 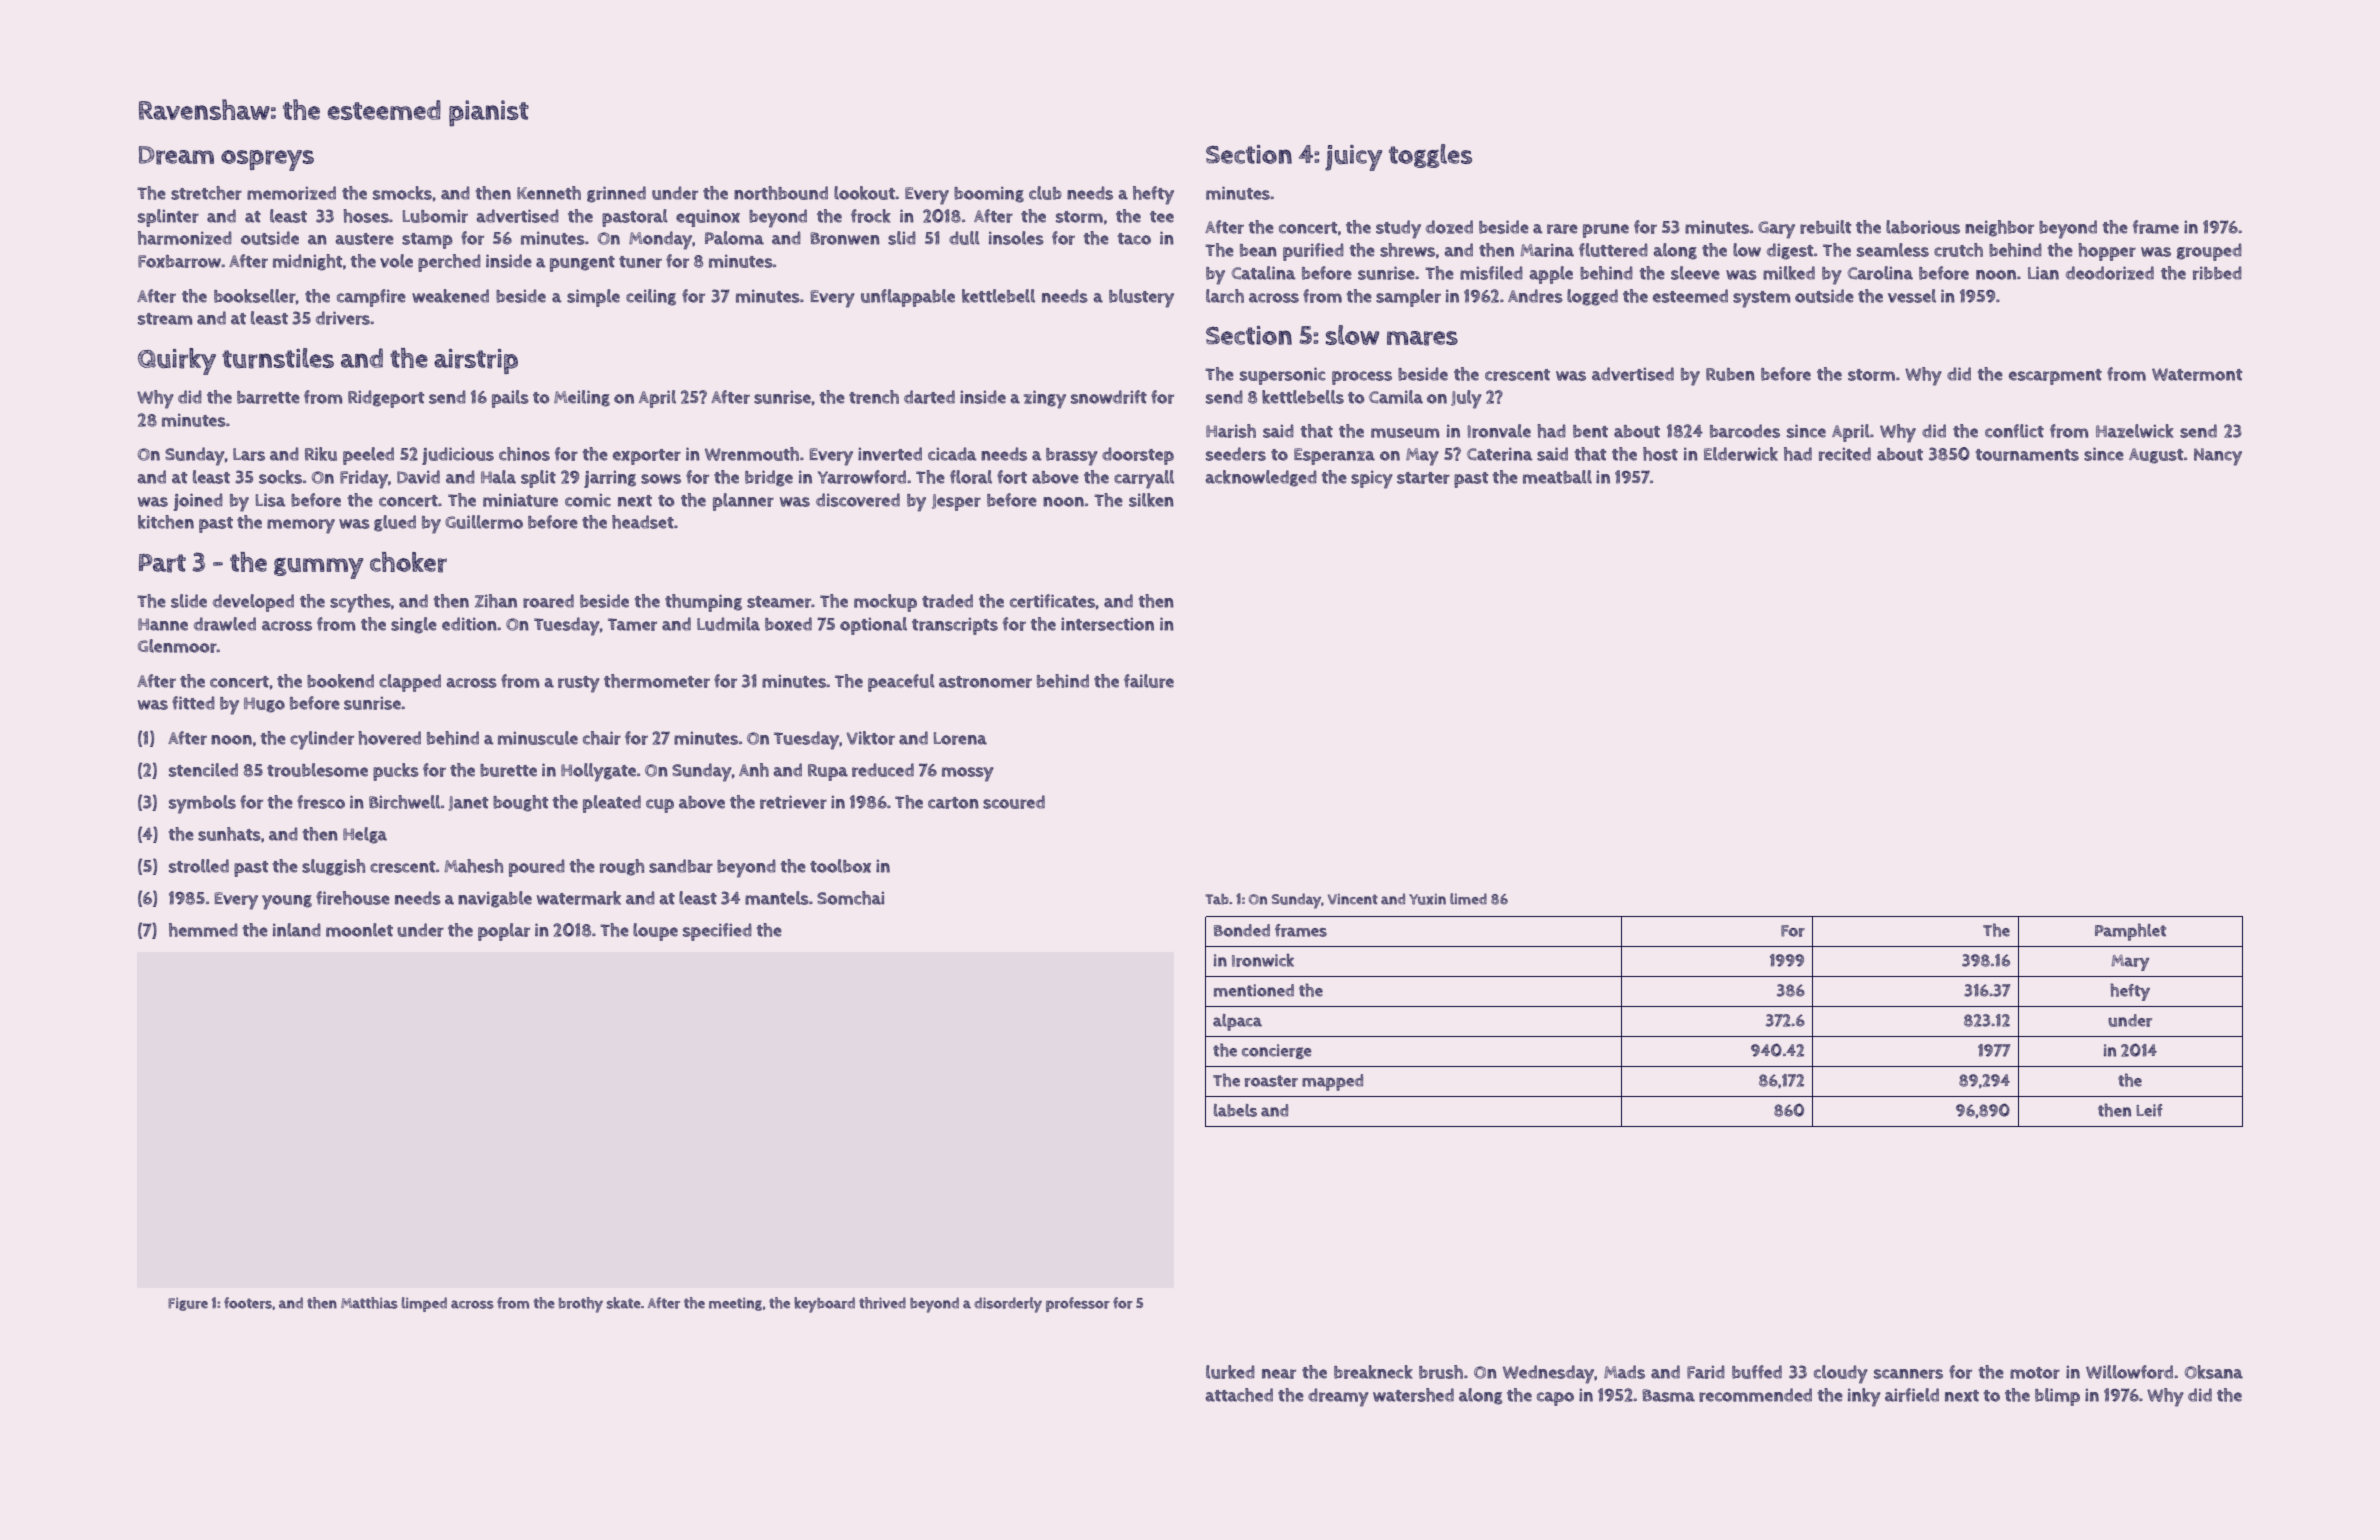 I want to click on neighbor, so click(x=1999, y=228).
